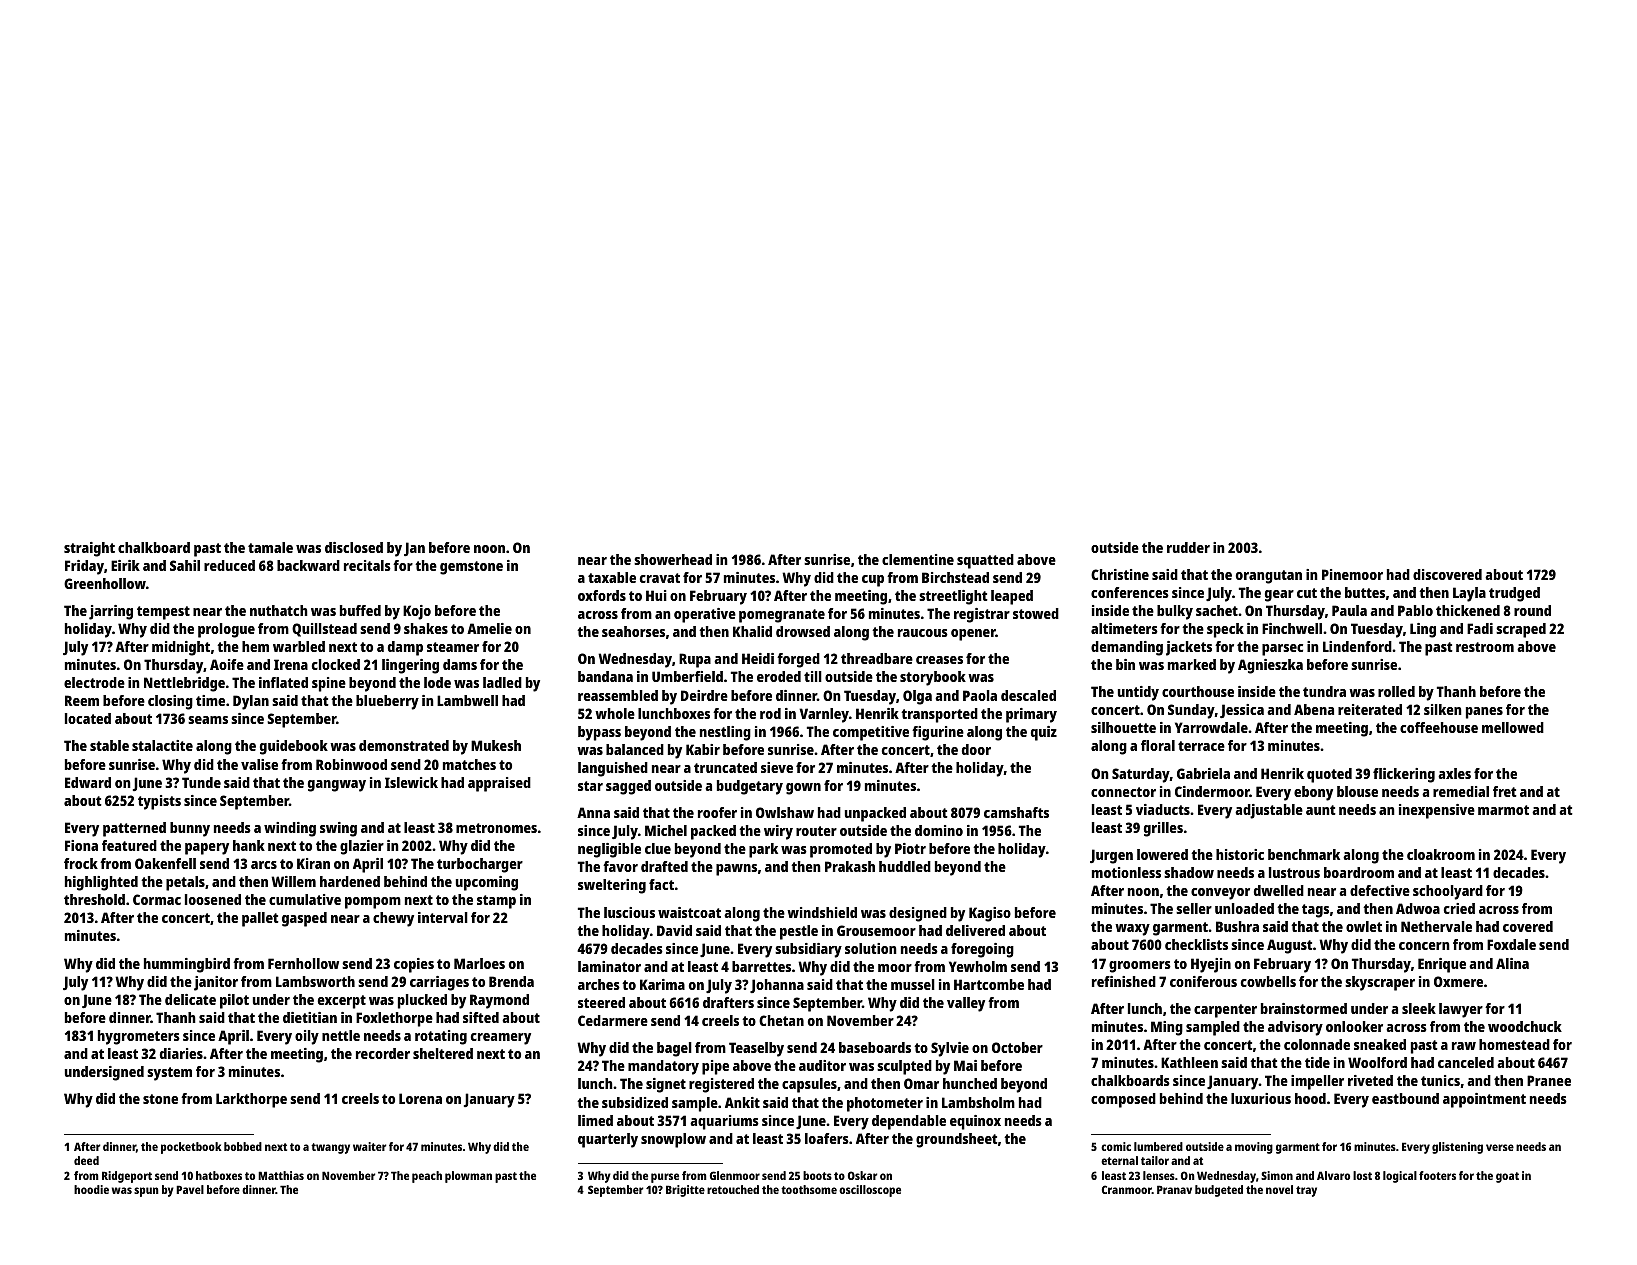 The width and height of the document is (1637, 1265). What do you see at coordinates (870, 1191) in the document?
I see `oscilloscope` at bounding box center [870, 1191].
